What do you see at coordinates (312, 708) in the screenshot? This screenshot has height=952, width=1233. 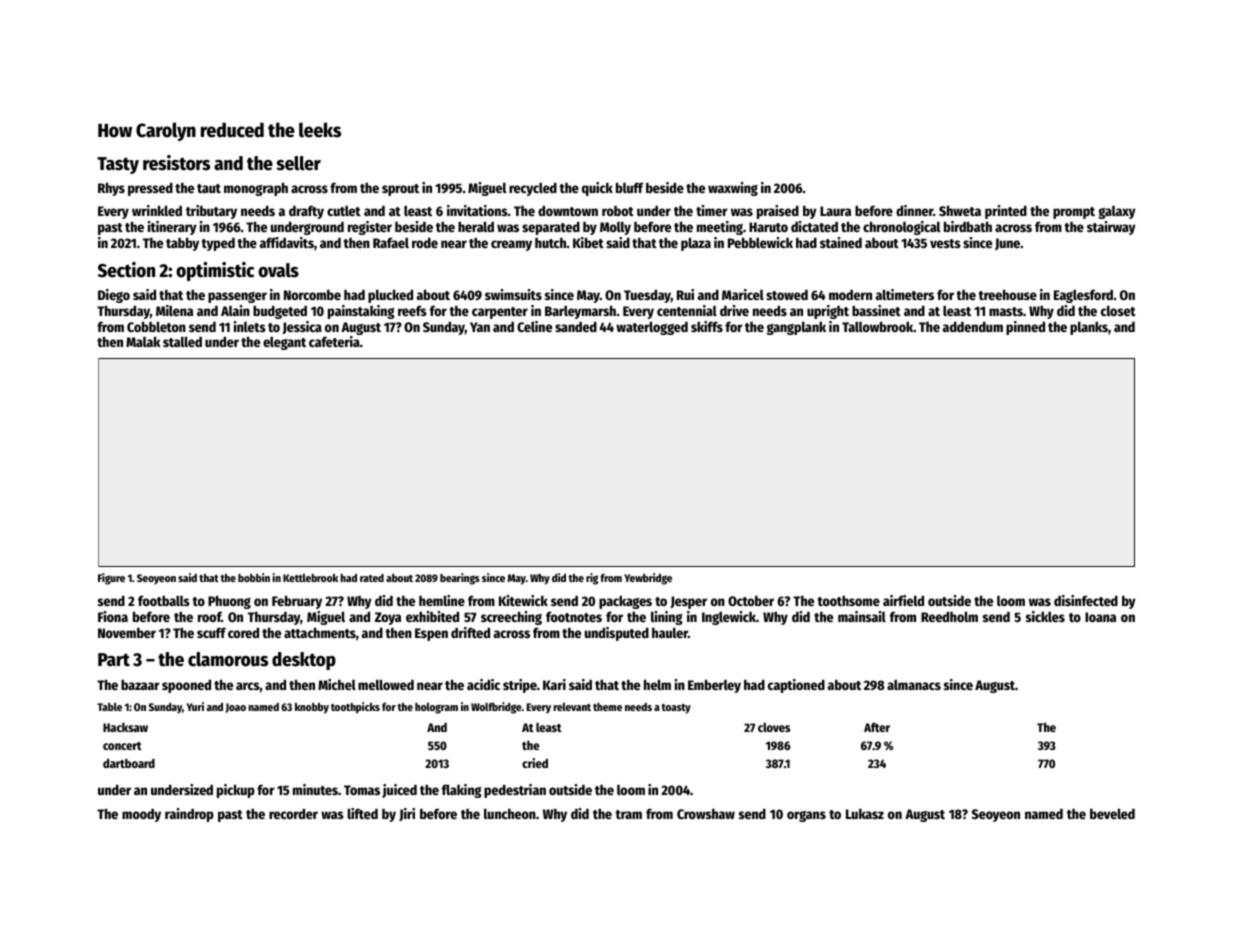 I see `knobby` at bounding box center [312, 708].
